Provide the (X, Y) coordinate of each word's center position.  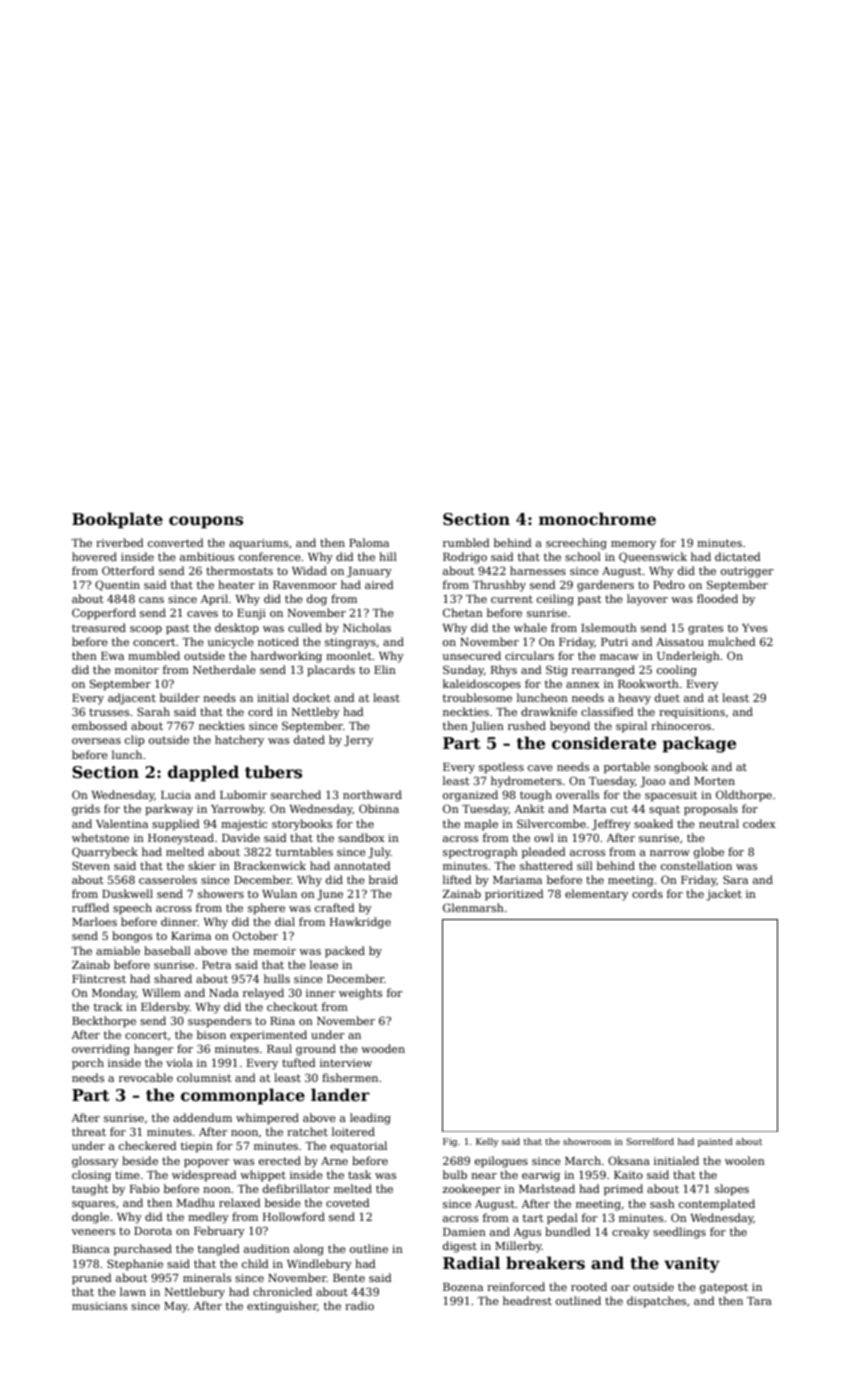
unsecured (472, 655)
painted (715, 1142)
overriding (101, 1050)
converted (176, 542)
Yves (754, 628)
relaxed (240, 1202)
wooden (383, 1048)
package (699, 744)
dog (317, 600)
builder (180, 697)
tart (533, 1218)
